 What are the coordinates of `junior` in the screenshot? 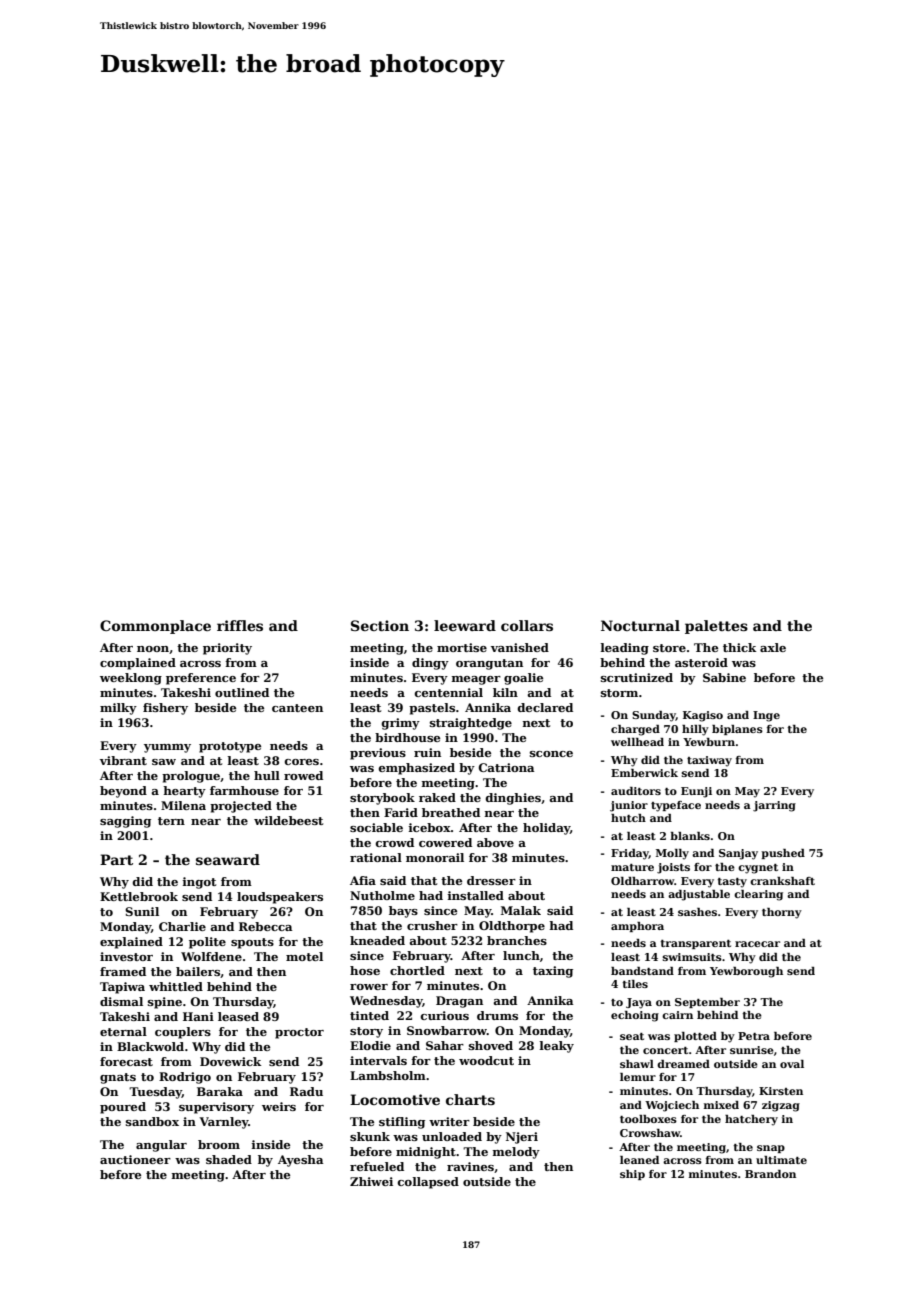 It's located at (629, 806).
